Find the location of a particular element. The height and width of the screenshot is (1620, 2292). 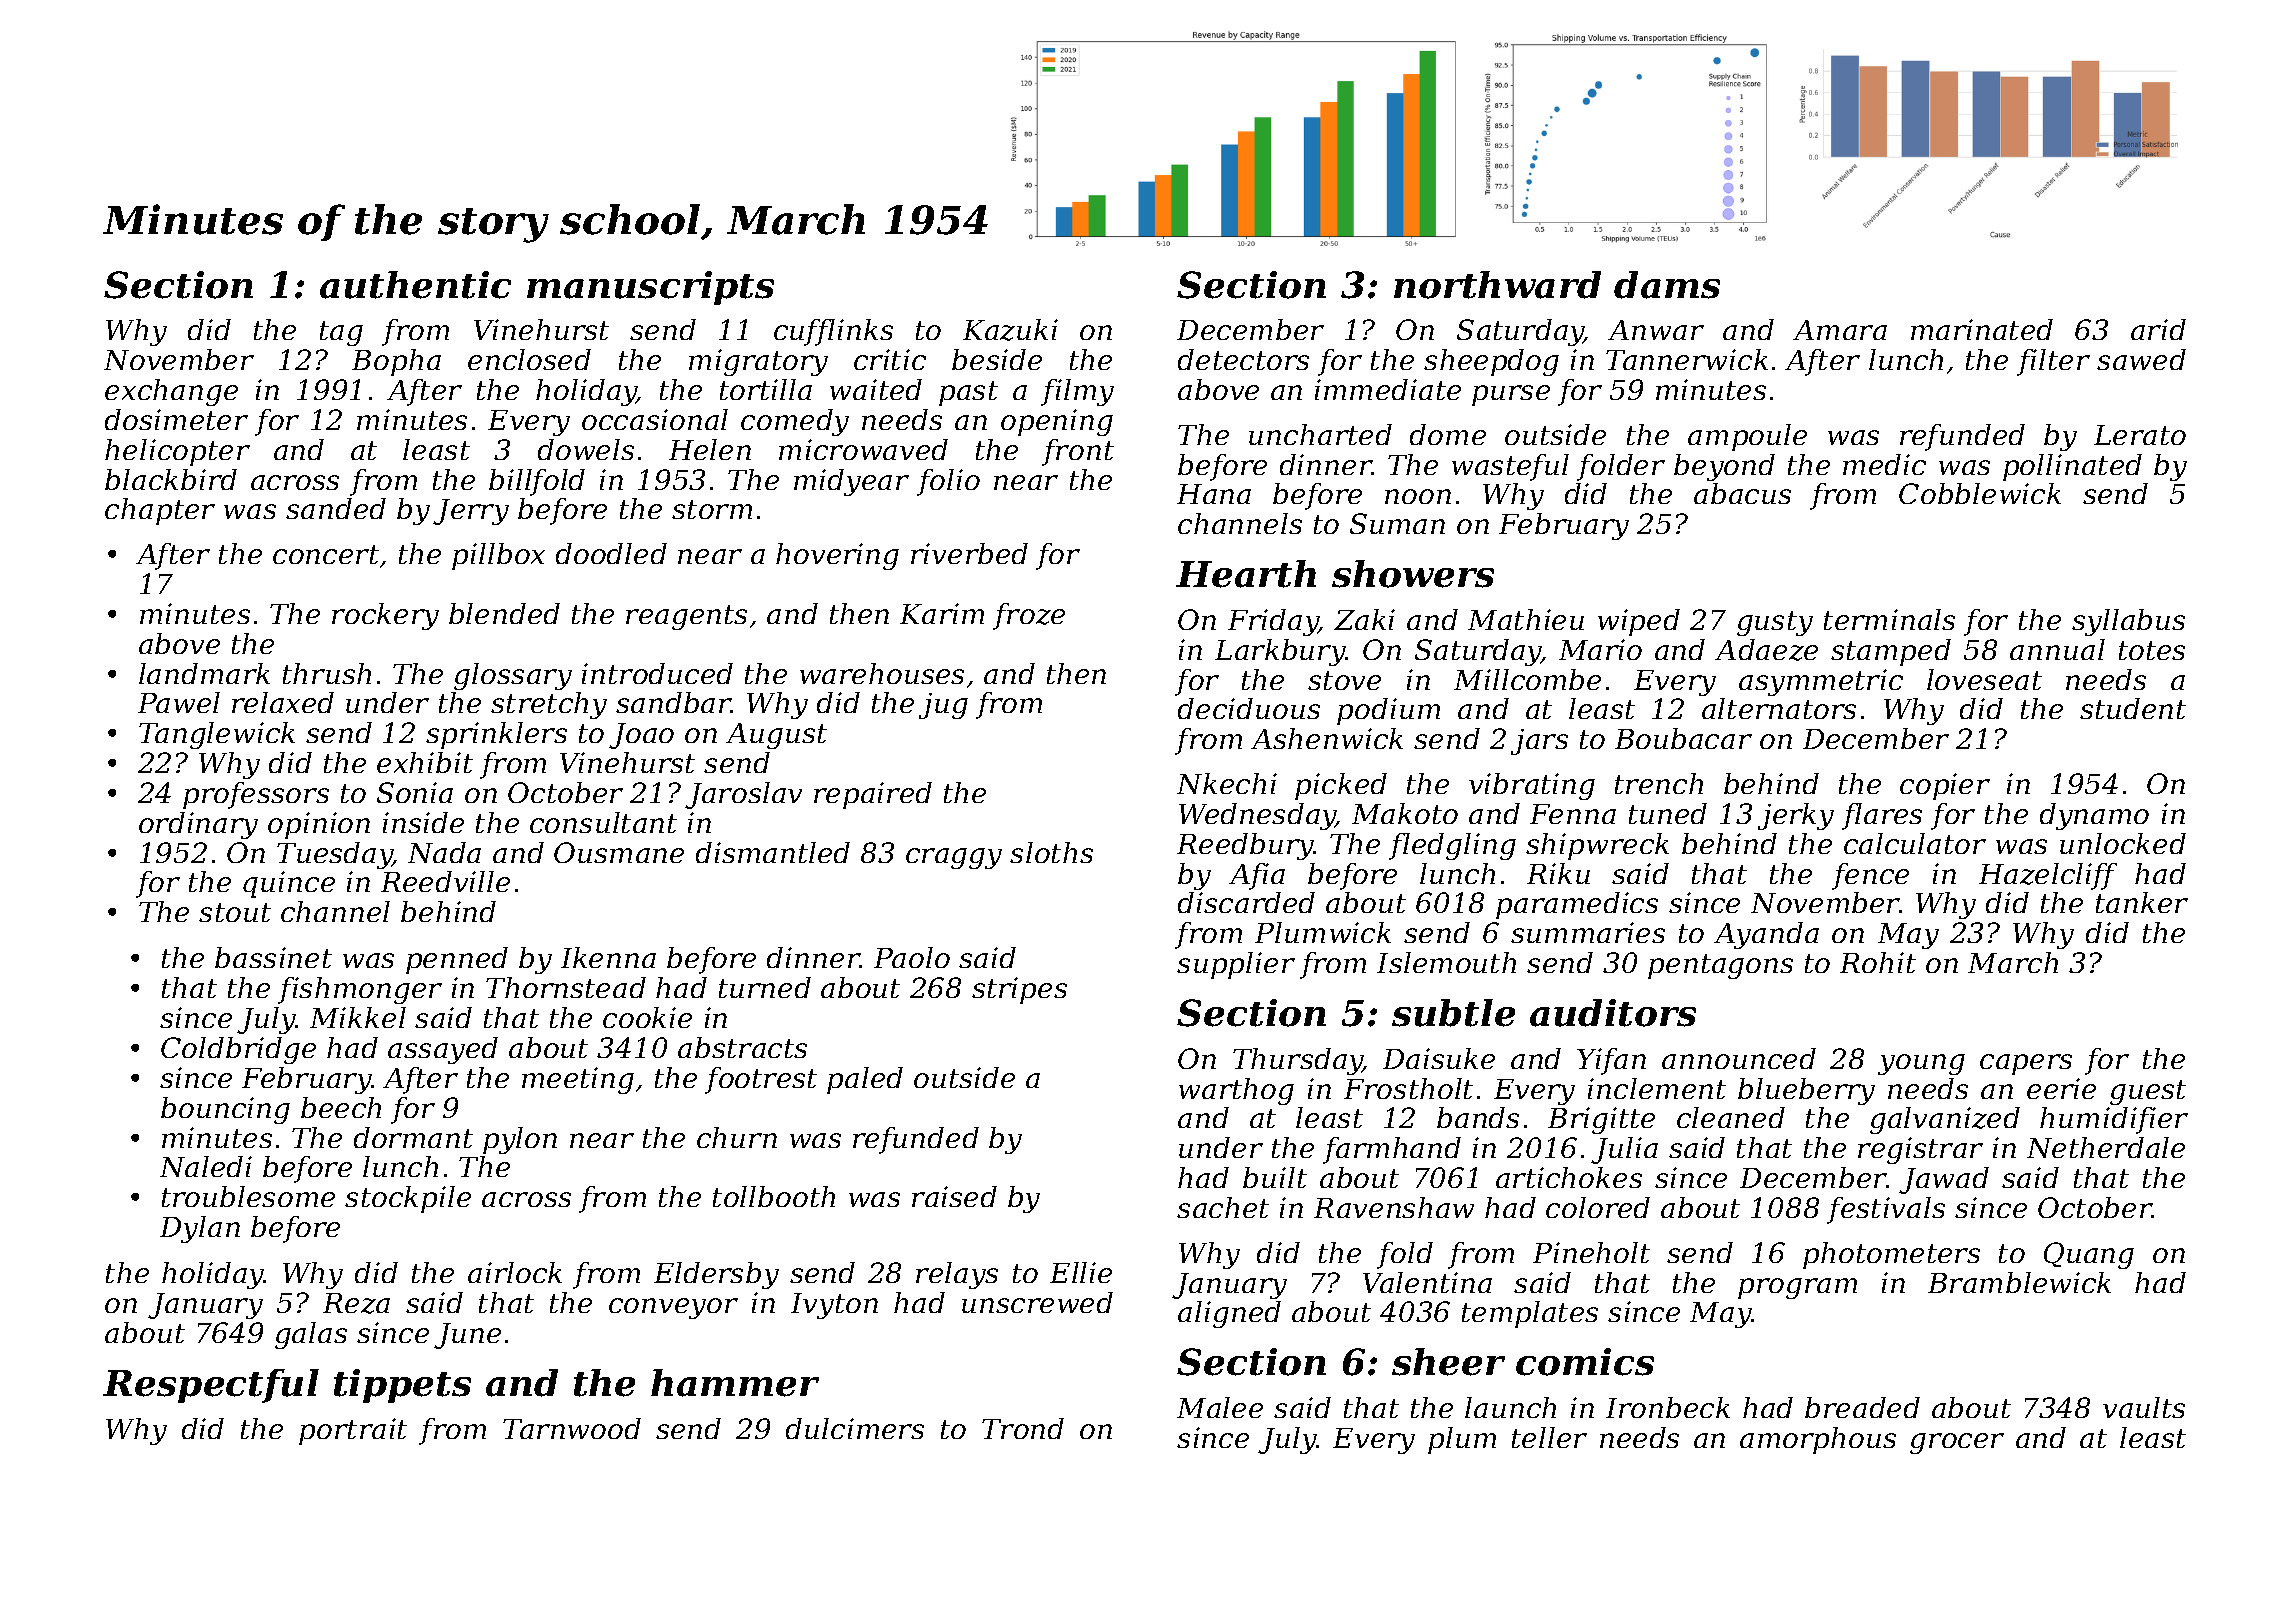

craggy is located at coordinates (954, 858).
